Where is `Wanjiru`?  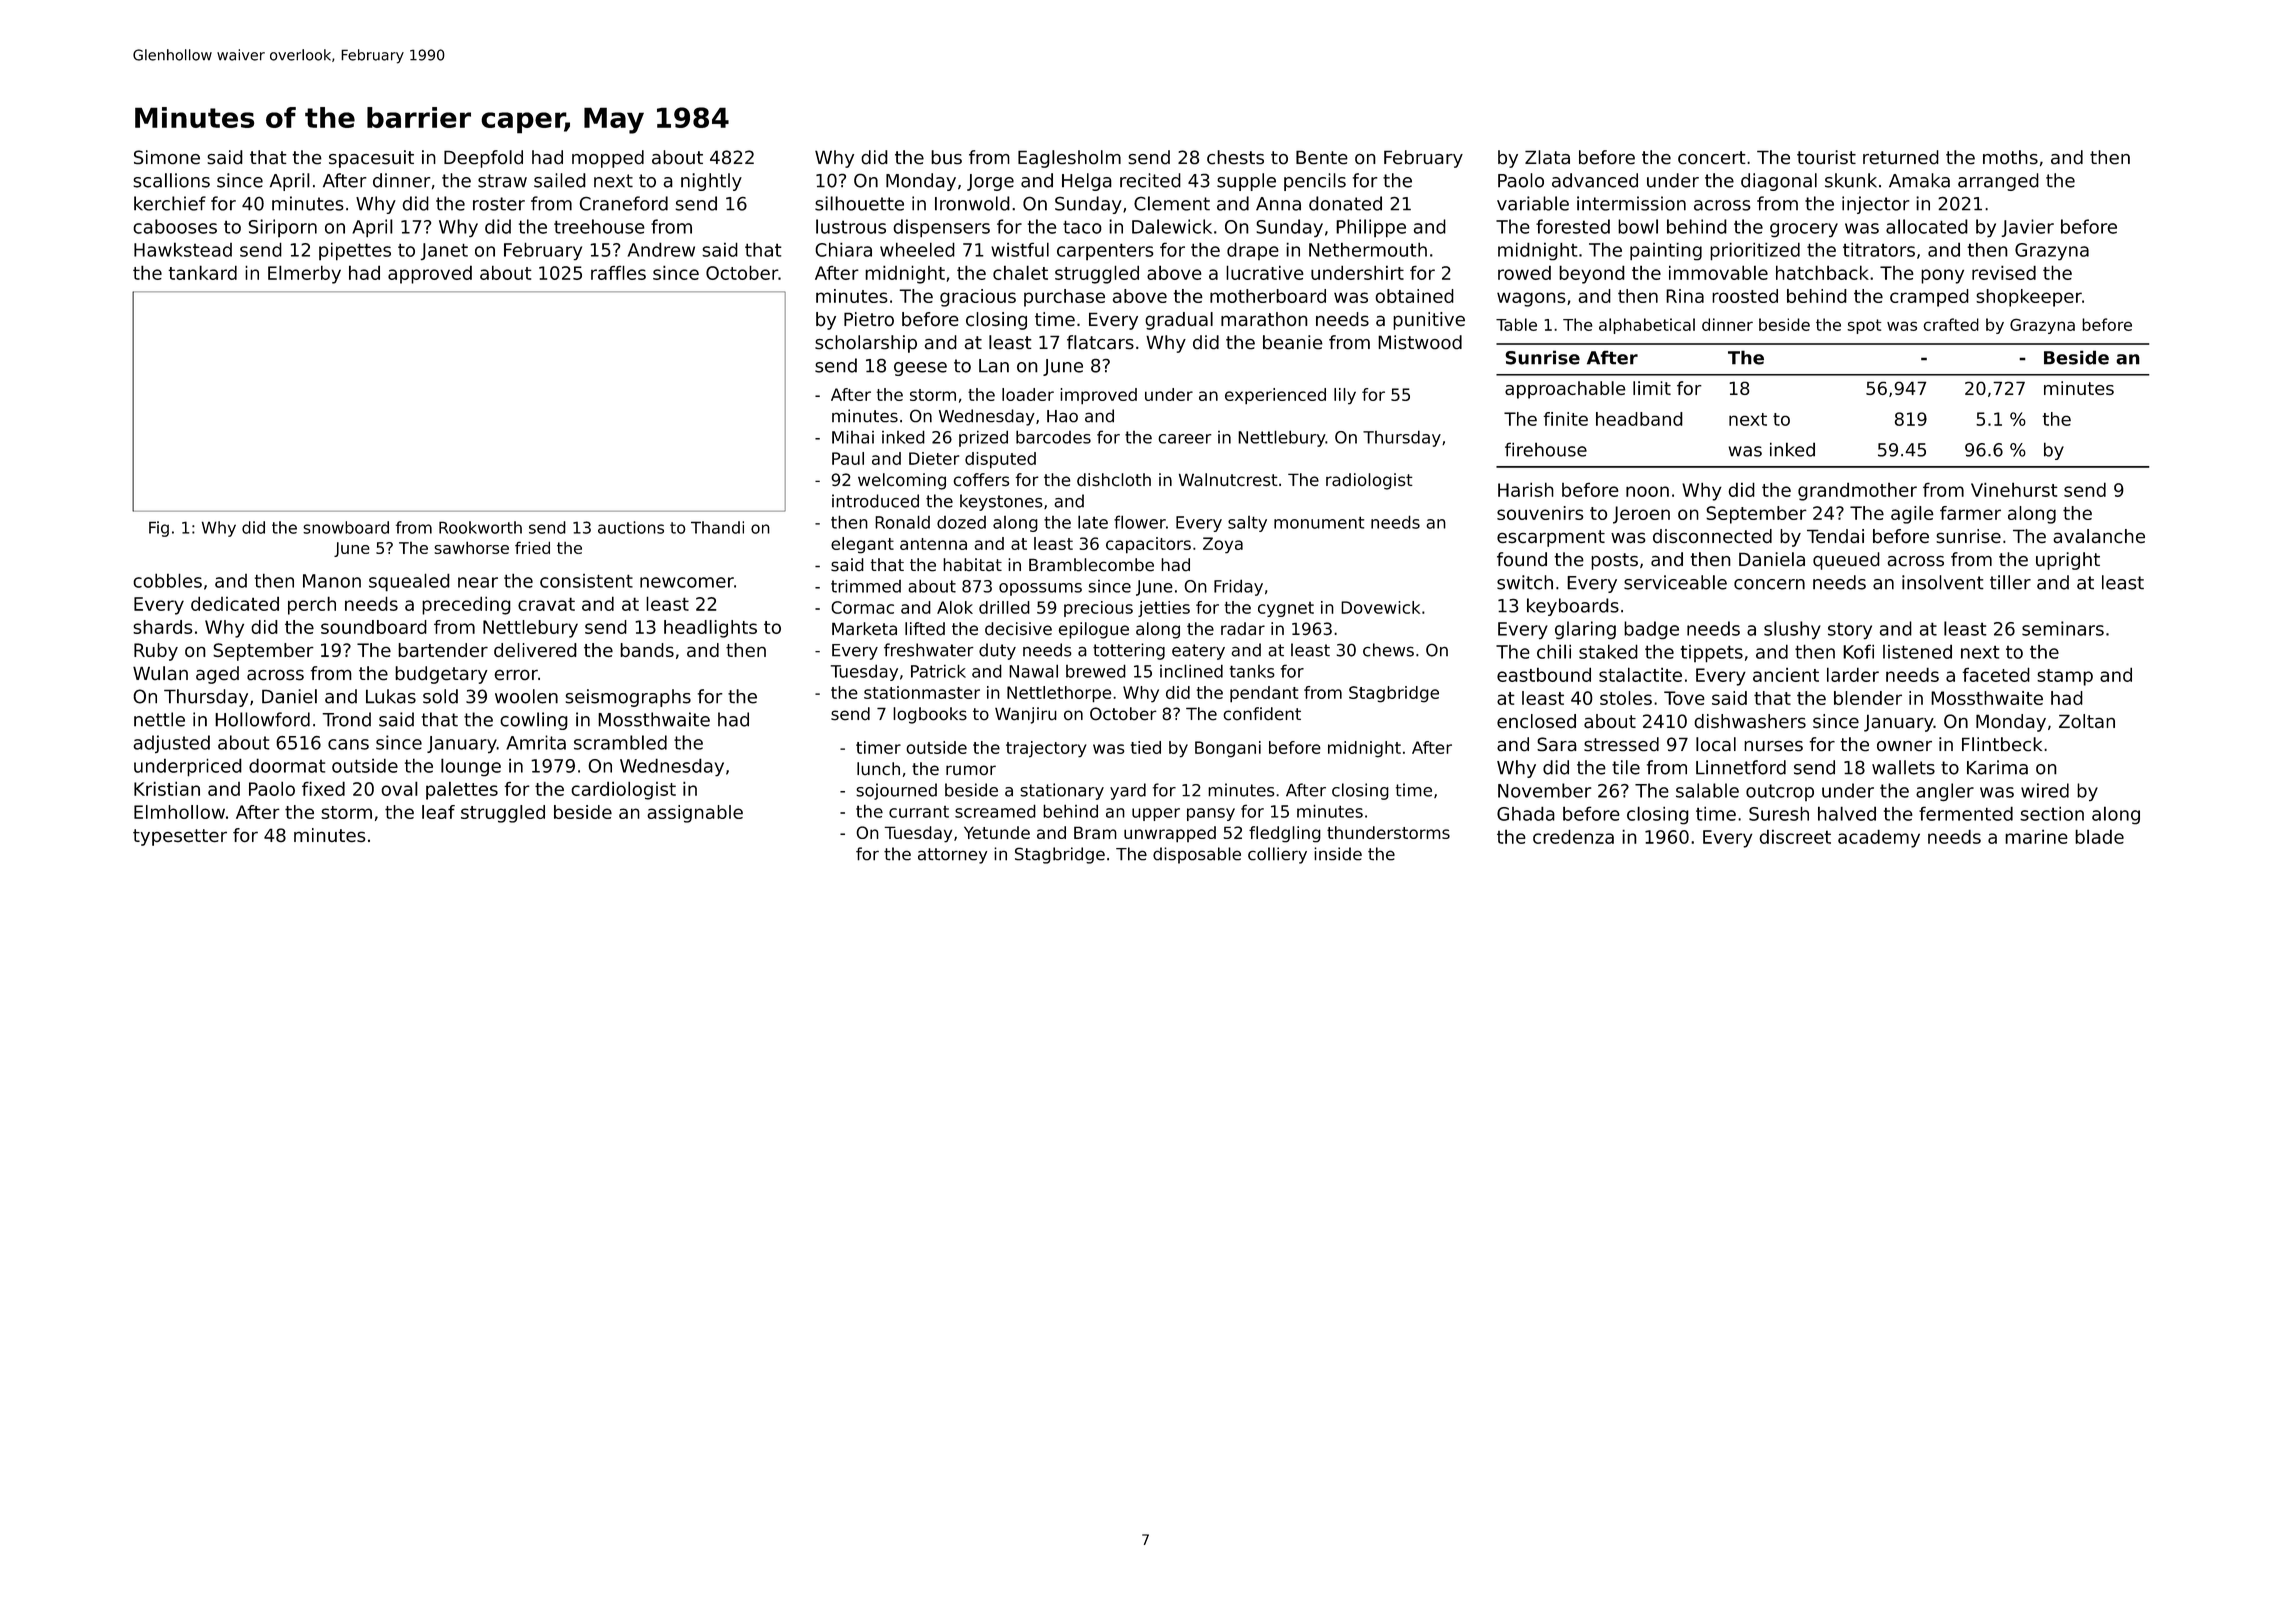 Wanjiru is located at coordinates (1026, 715).
